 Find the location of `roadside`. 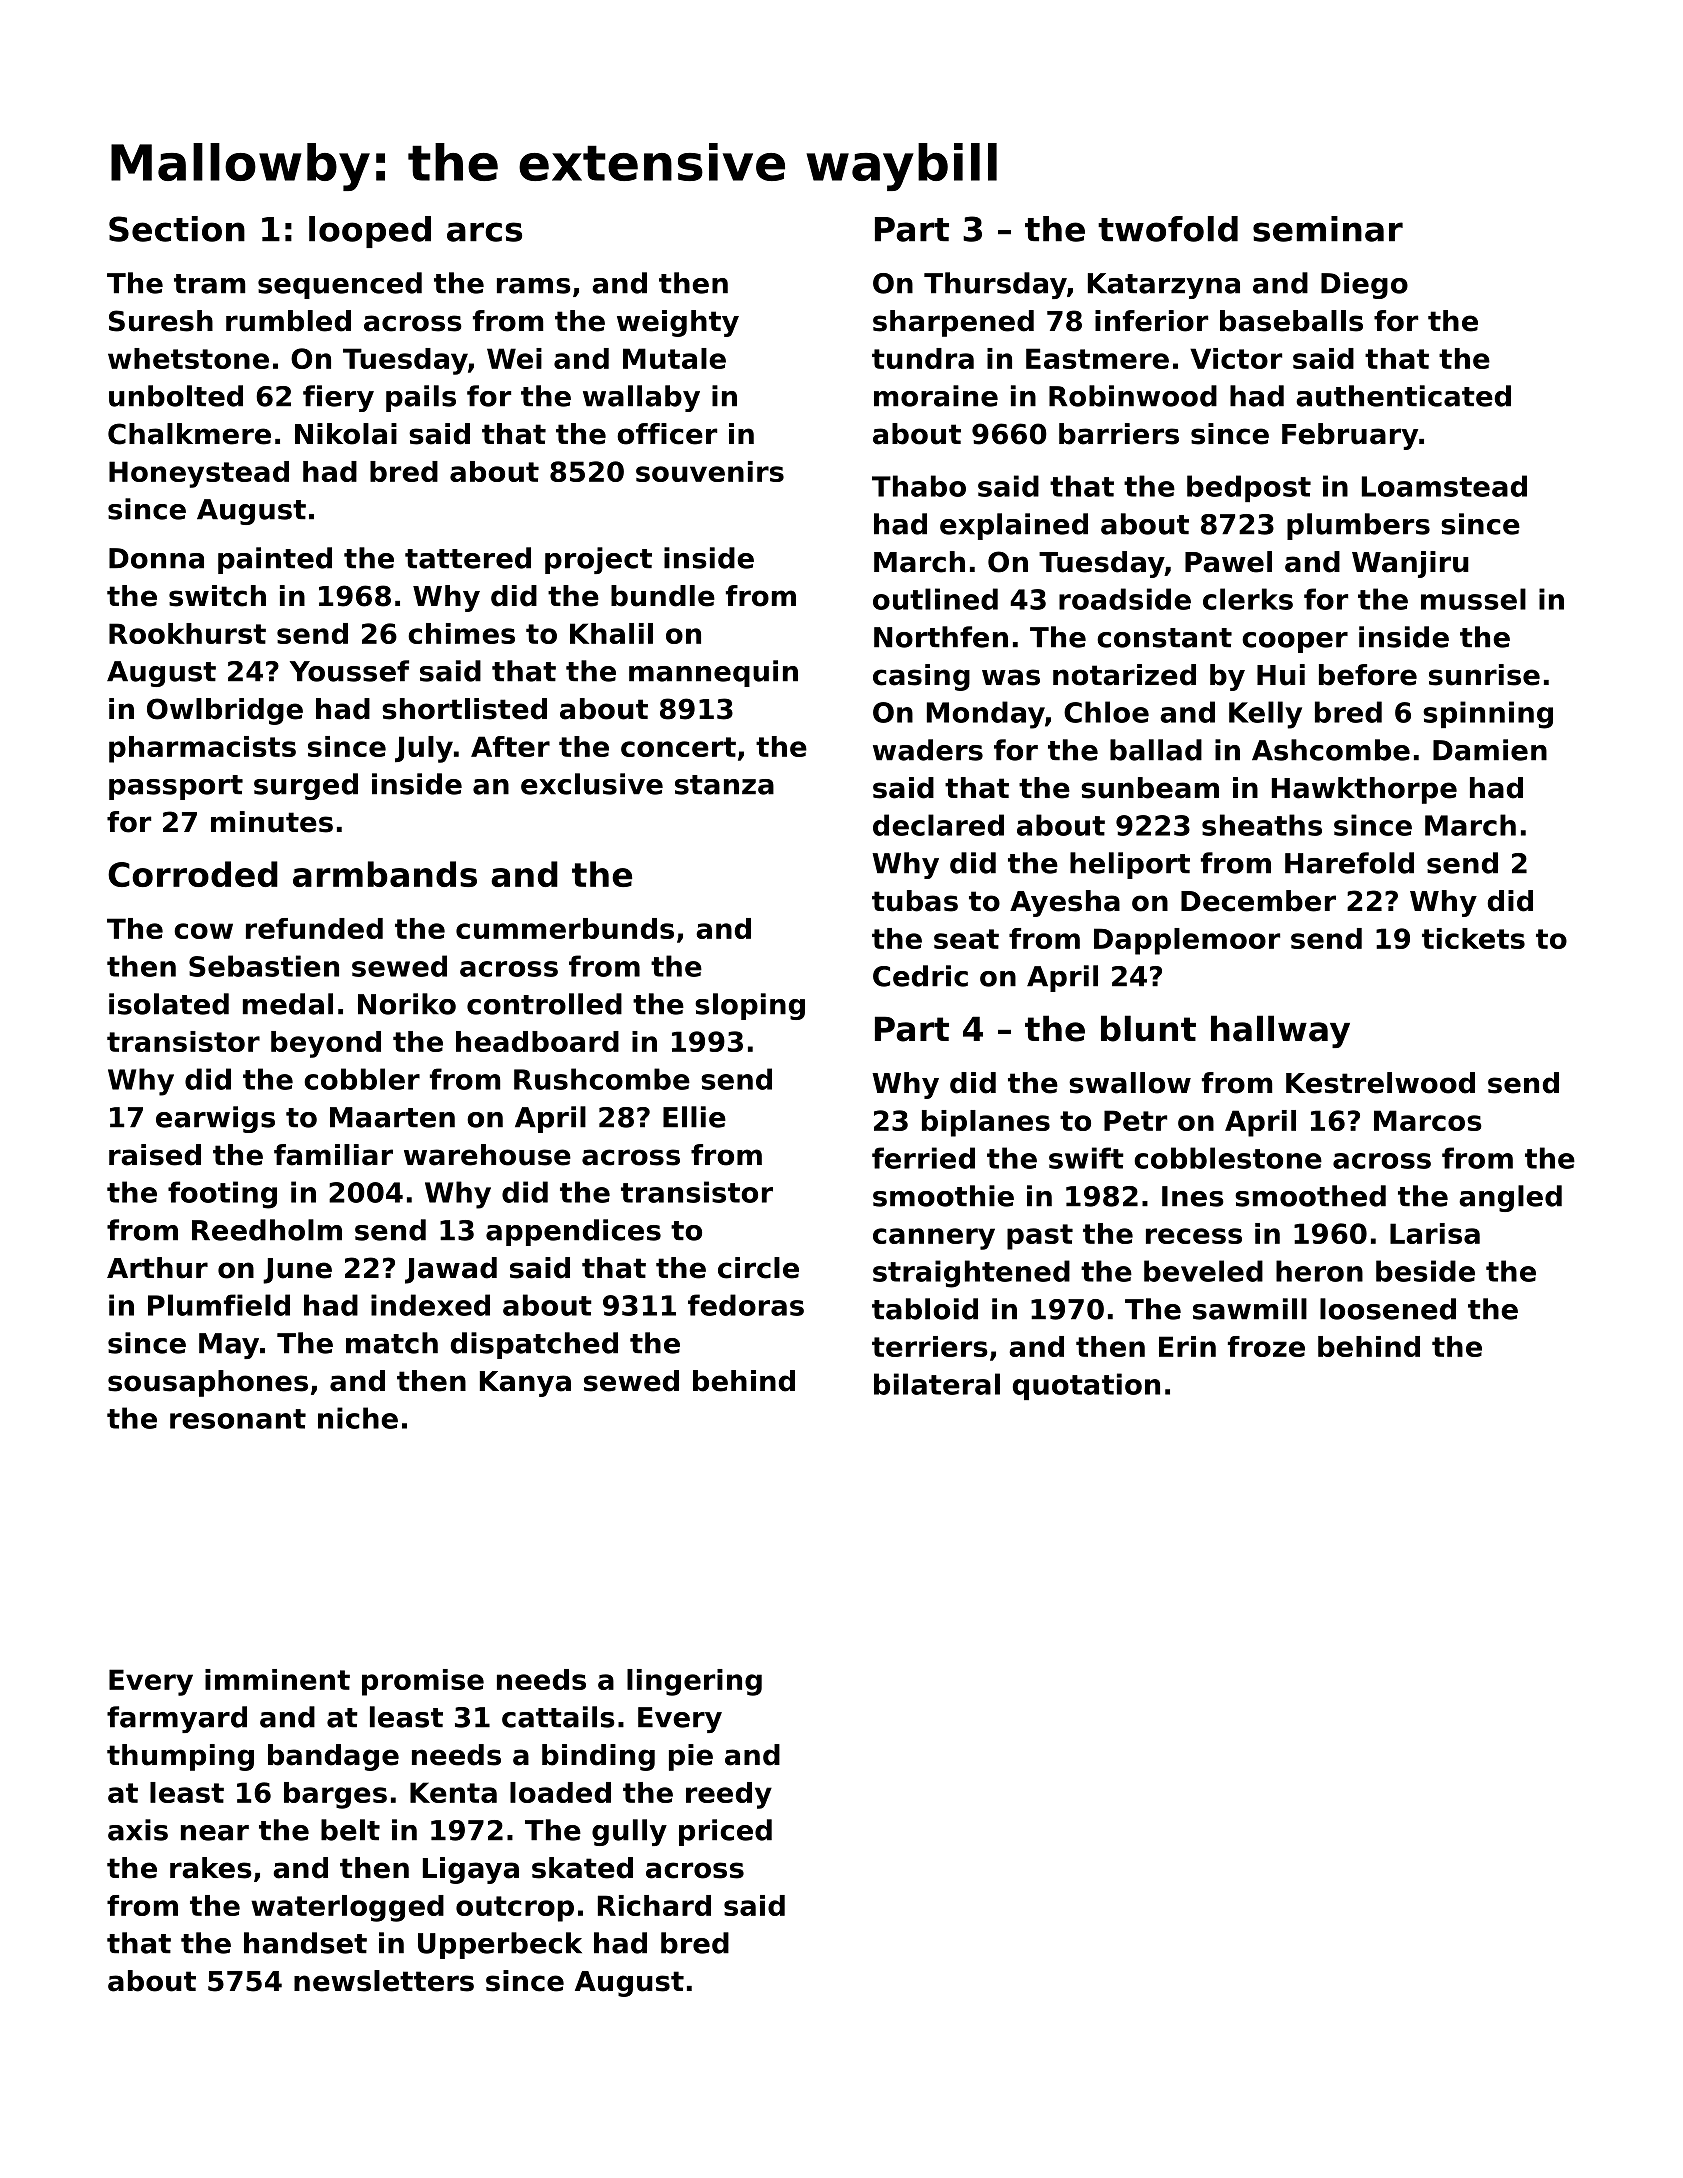

roadside is located at coordinates (1125, 599).
